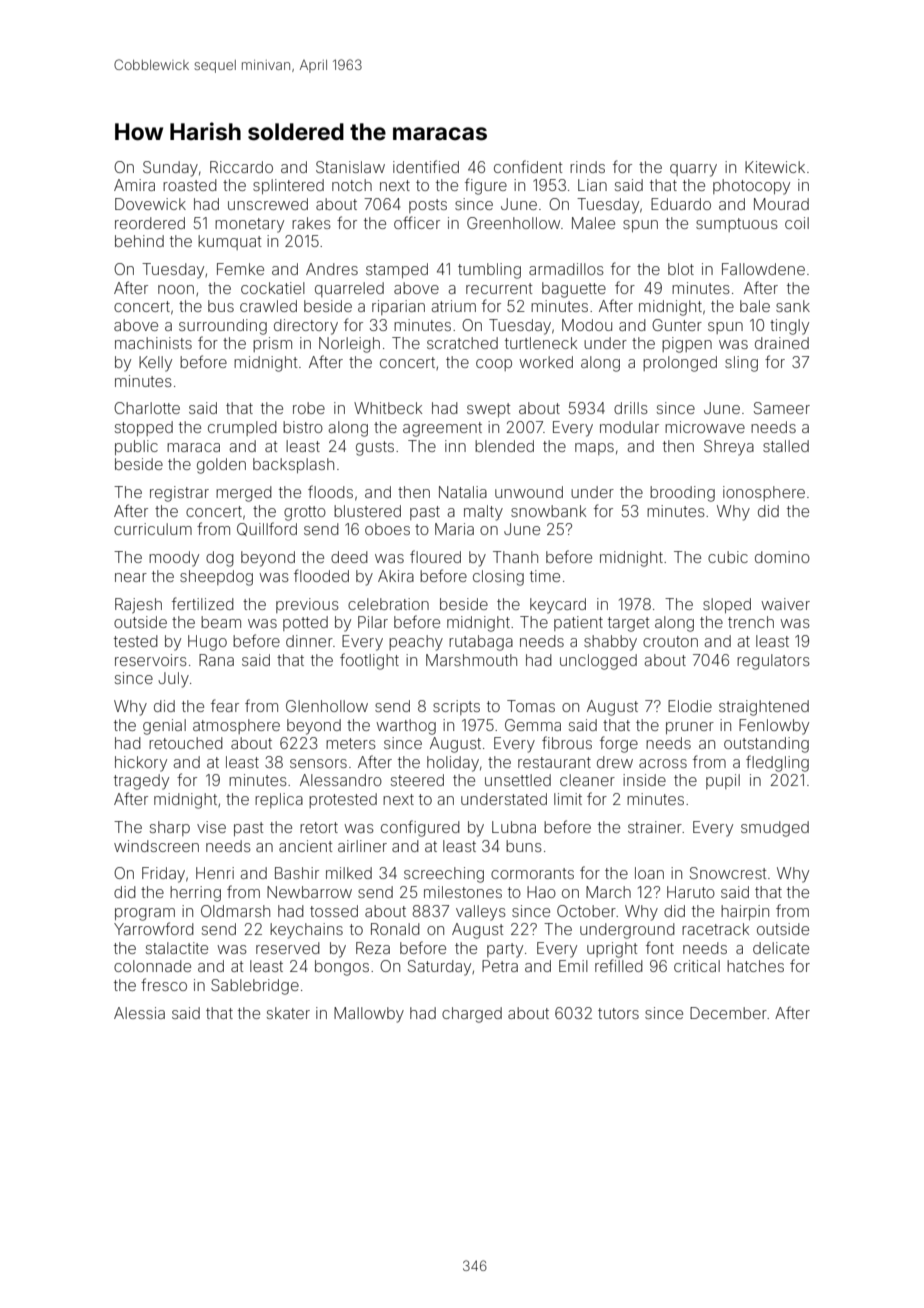 The height and width of the document is (1308, 924). I want to click on Stanislaw, so click(350, 167).
